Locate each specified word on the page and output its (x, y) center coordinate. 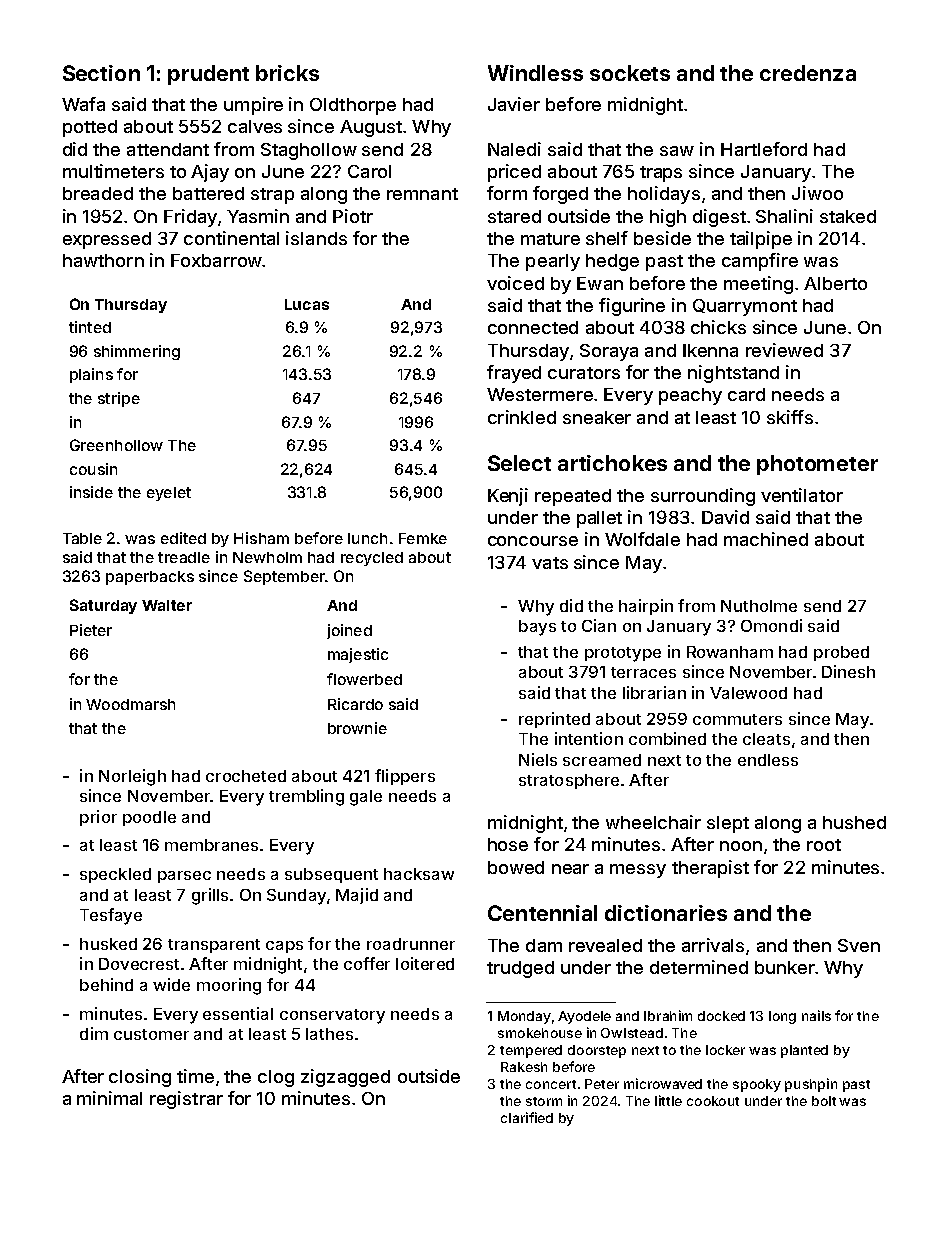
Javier (514, 104)
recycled (372, 559)
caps (284, 947)
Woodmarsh (130, 704)
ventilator (802, 495)
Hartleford (764, 149)
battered (208, 193)
